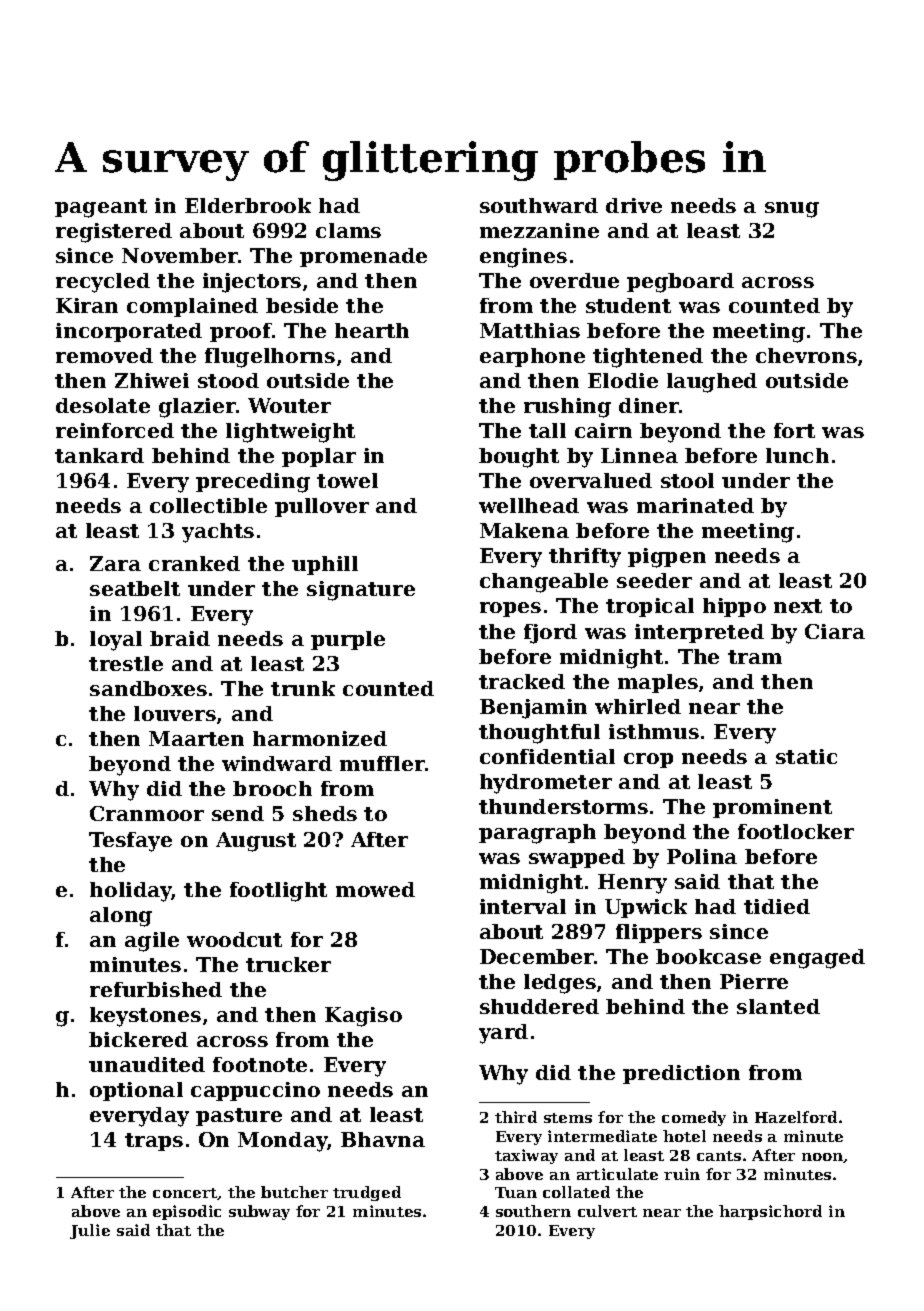 Image resolution: width=924 pixels, height=1311 pixels. Describe the element at coordinates (103, 283) in the screenshot. I see `recycled` at that location.
